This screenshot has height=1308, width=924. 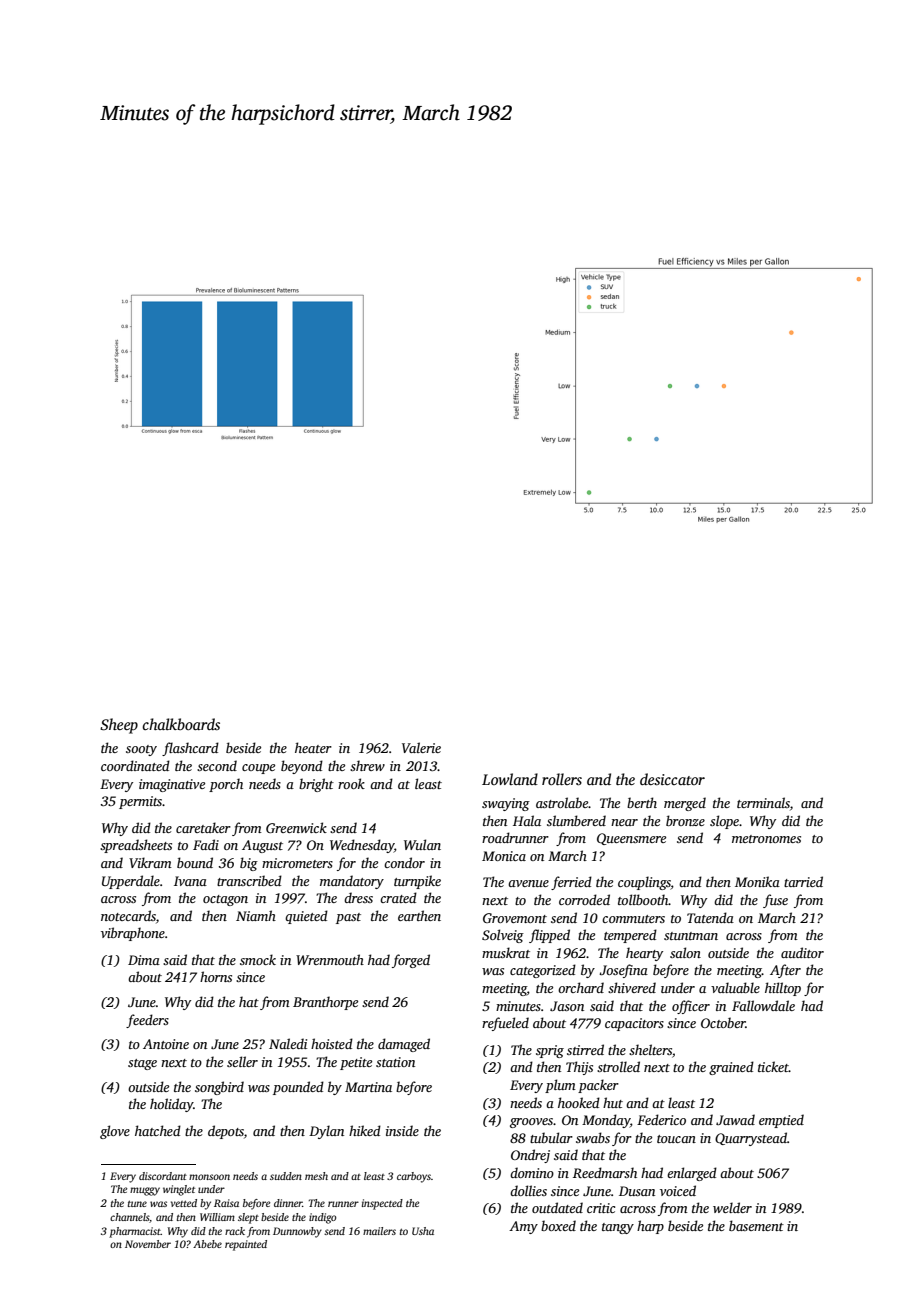 What do you see at coordinates (650, 1049) in the screenshot?
I see `shelters` at bounding box center [650, 1049].
